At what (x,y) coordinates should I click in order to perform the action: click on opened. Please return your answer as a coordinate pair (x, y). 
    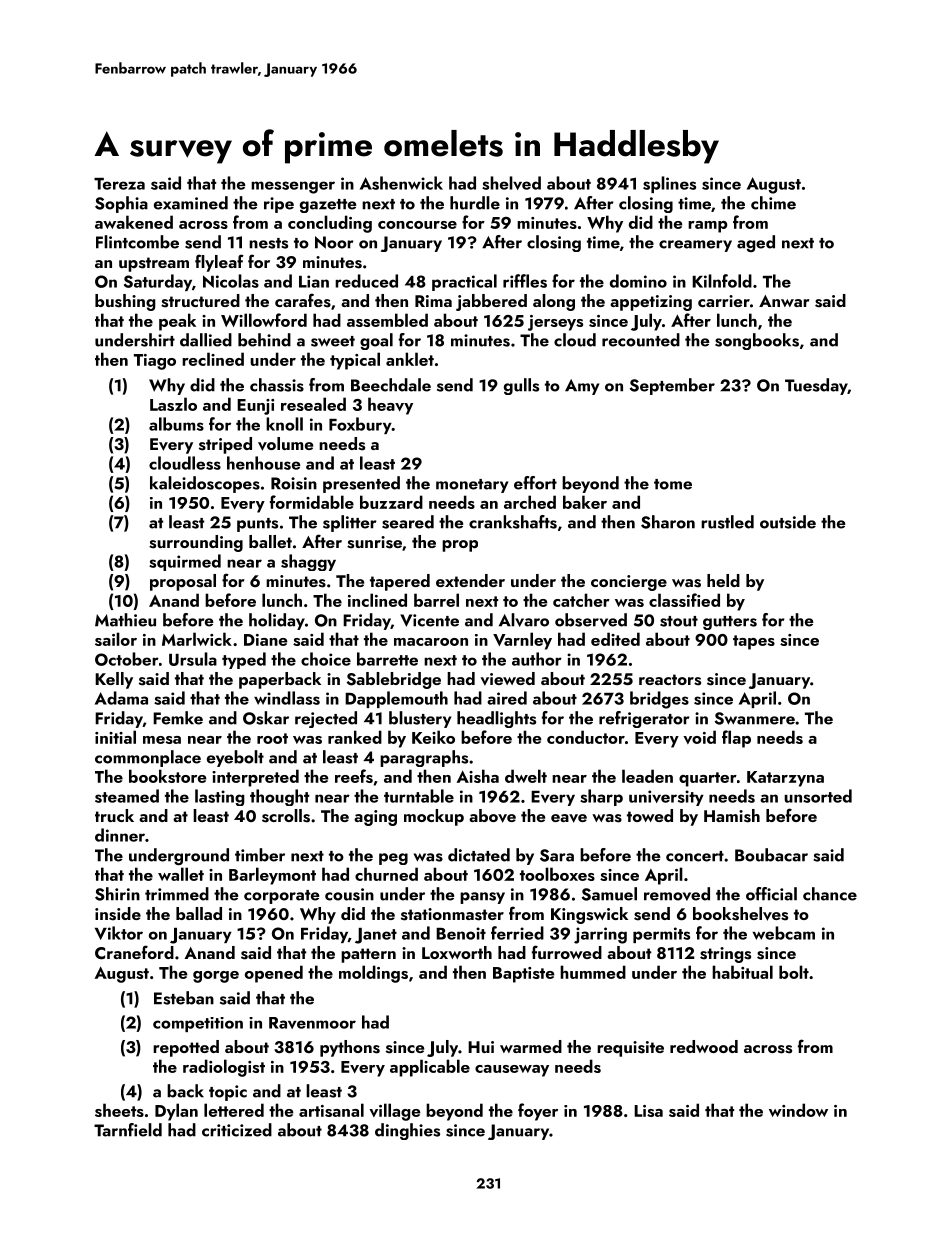
    Looking at the image, I should click on (274, 974).
